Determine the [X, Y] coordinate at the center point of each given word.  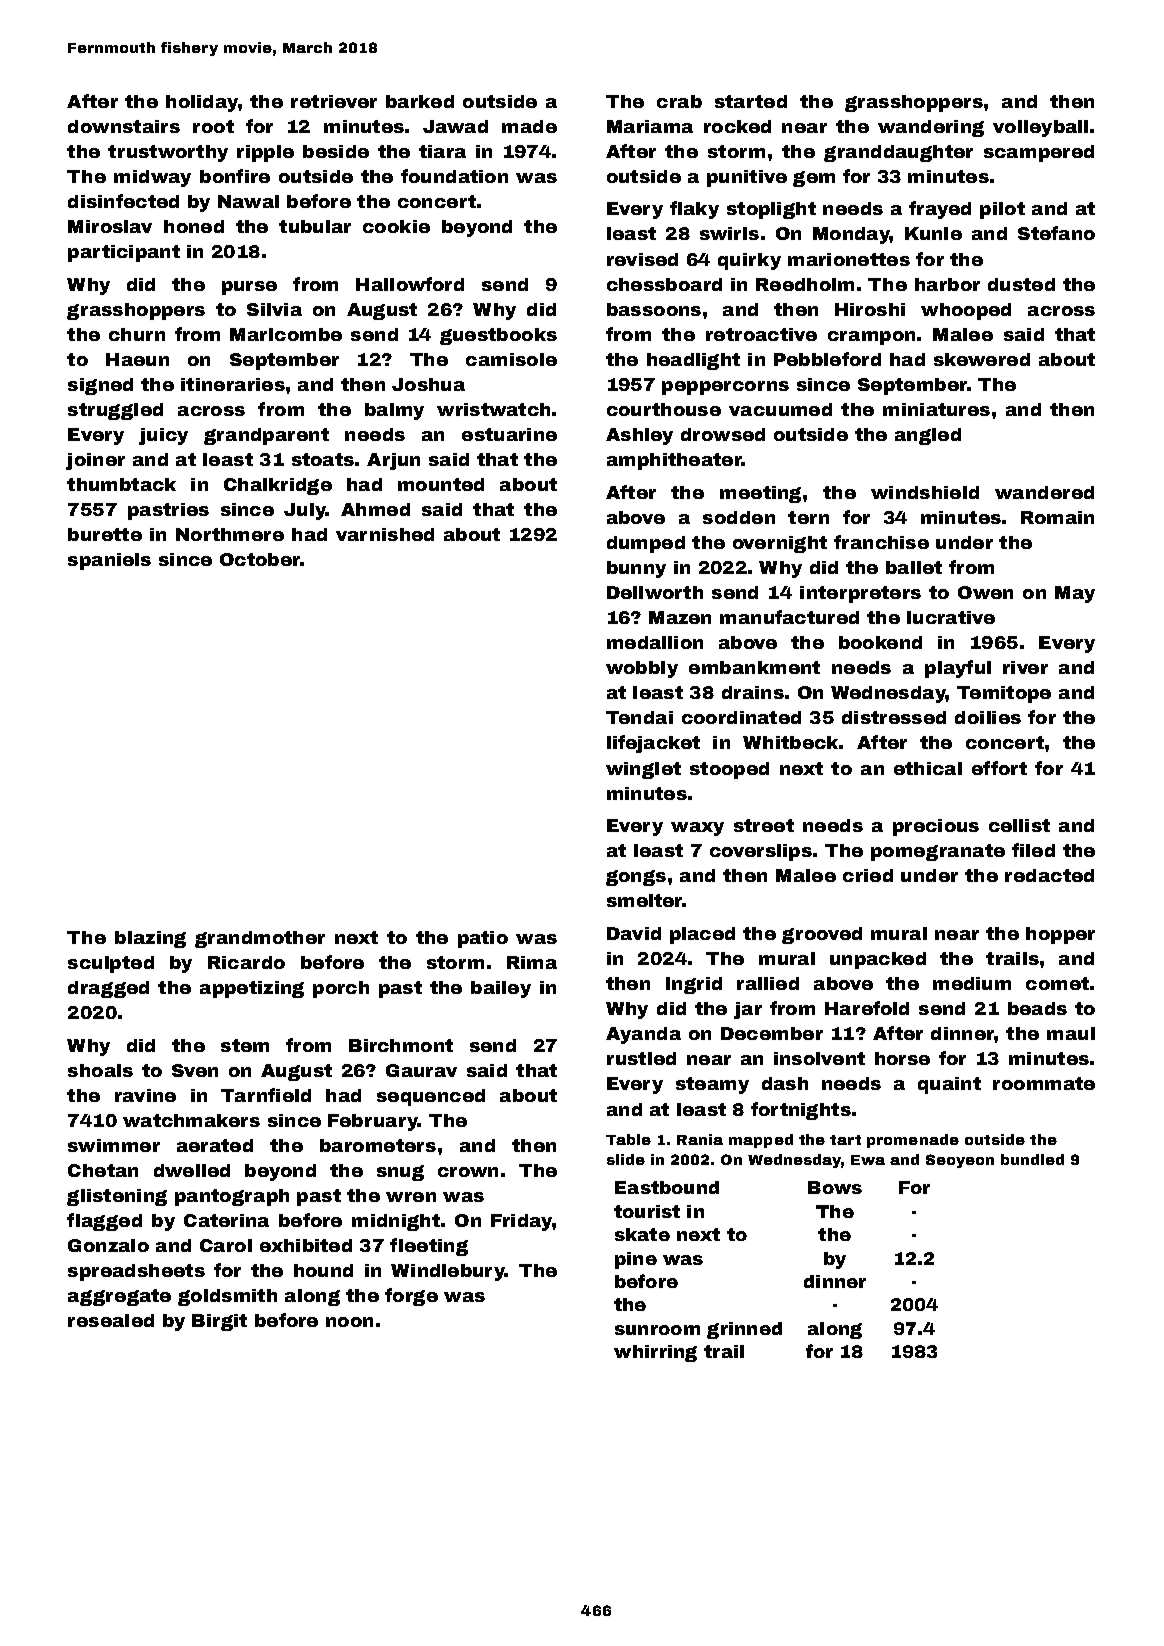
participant [124, 253]
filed [1033, 850]
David [634, 933]
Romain [1057, 517]
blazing [150, 939]
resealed [111, 1320]
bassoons [654, 309]
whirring [655, 1353]
